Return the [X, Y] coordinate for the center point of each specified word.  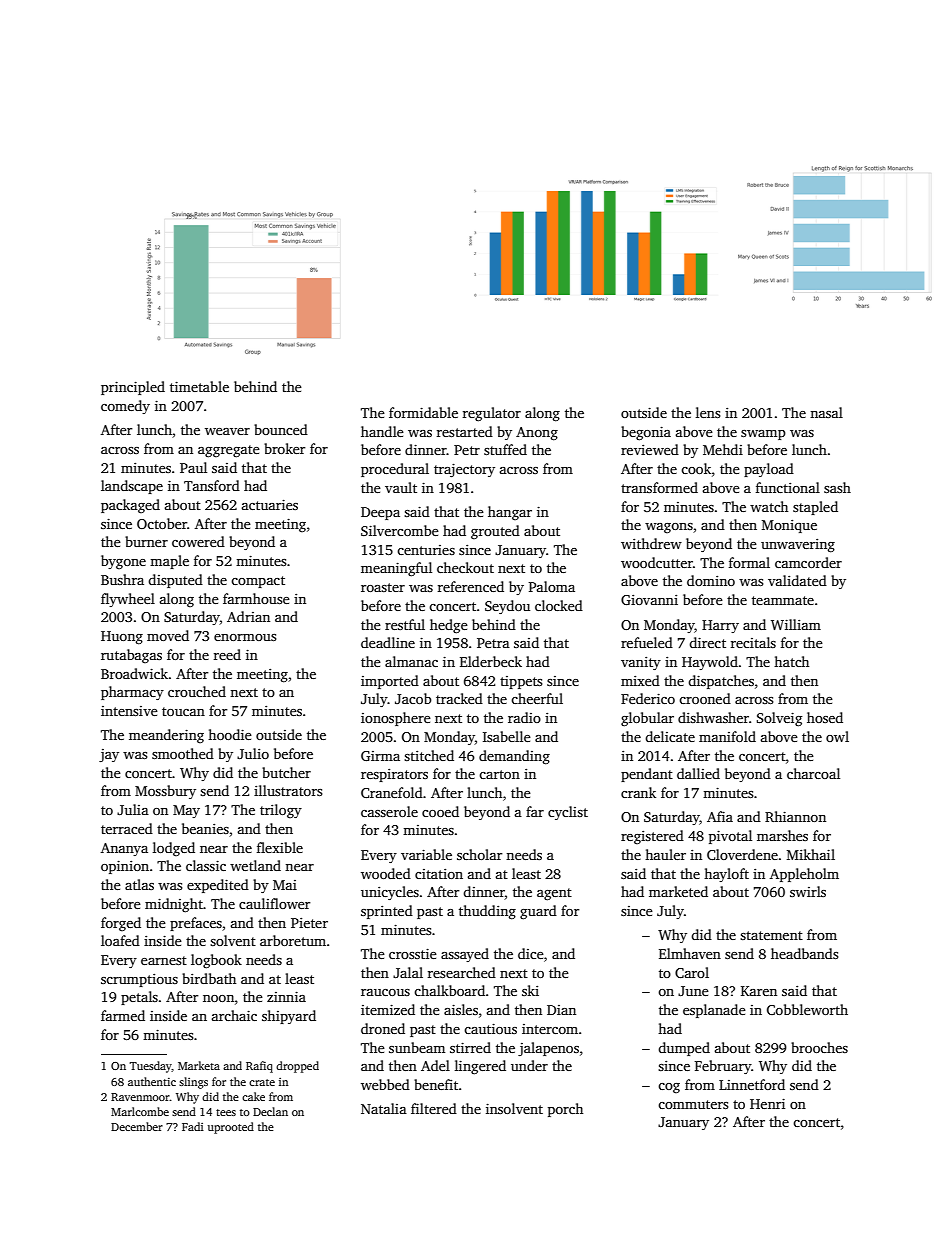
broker [284, 448]
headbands [805, 953]
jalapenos [548, 1049]
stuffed [505, 449]
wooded [386, 873]
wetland [255, 865]
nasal [826, 412]
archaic [234, 1015]
